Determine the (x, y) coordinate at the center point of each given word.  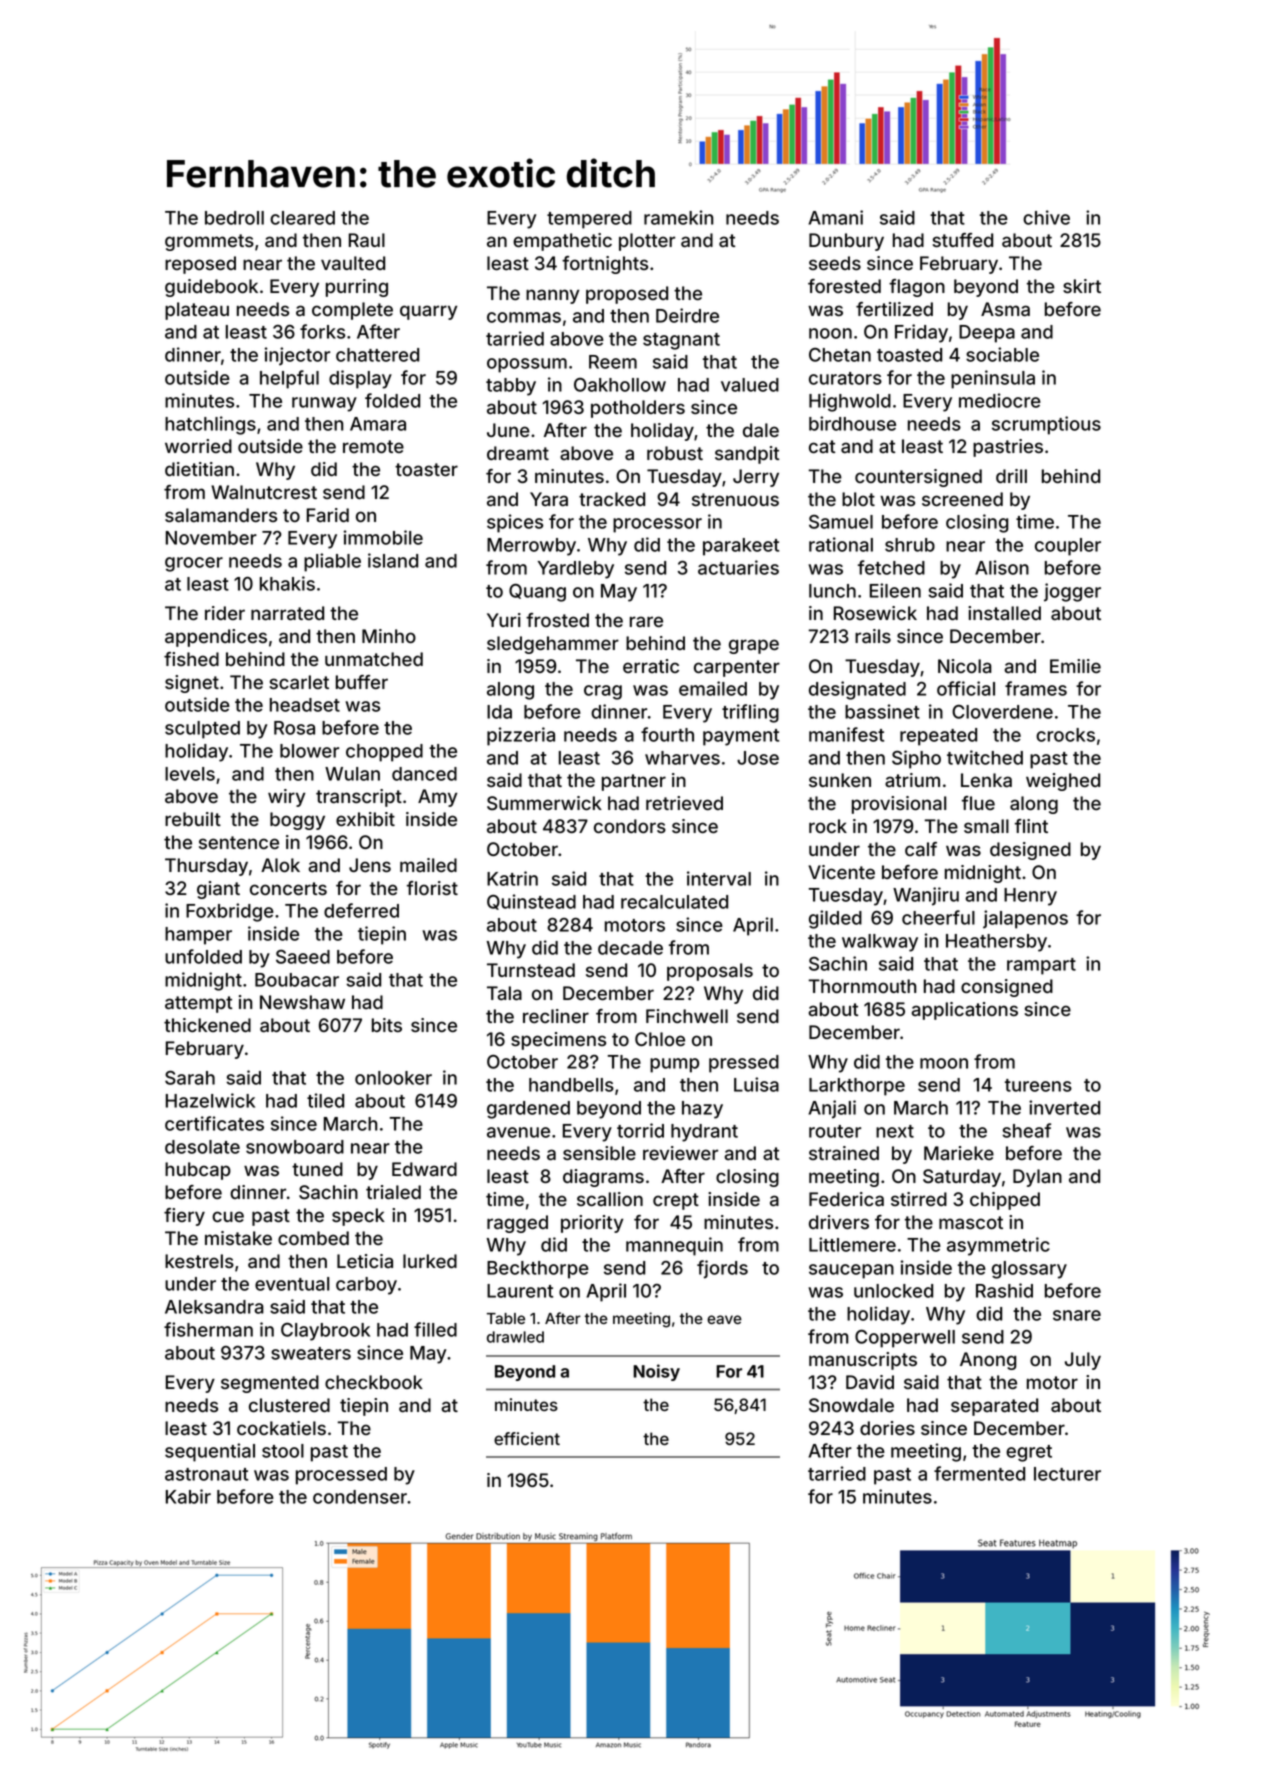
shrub (910, 545)
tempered (589, 220)
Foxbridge (230, 912)
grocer (194, 564)
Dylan (1037, 1178)
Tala (504, 993)
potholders (638, 409)
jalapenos (1025, 919)
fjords (722, 1269)
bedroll (234, 218)
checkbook (374, 1382)
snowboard (295, 1147)
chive (1046, 217)
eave (724, 1319)
